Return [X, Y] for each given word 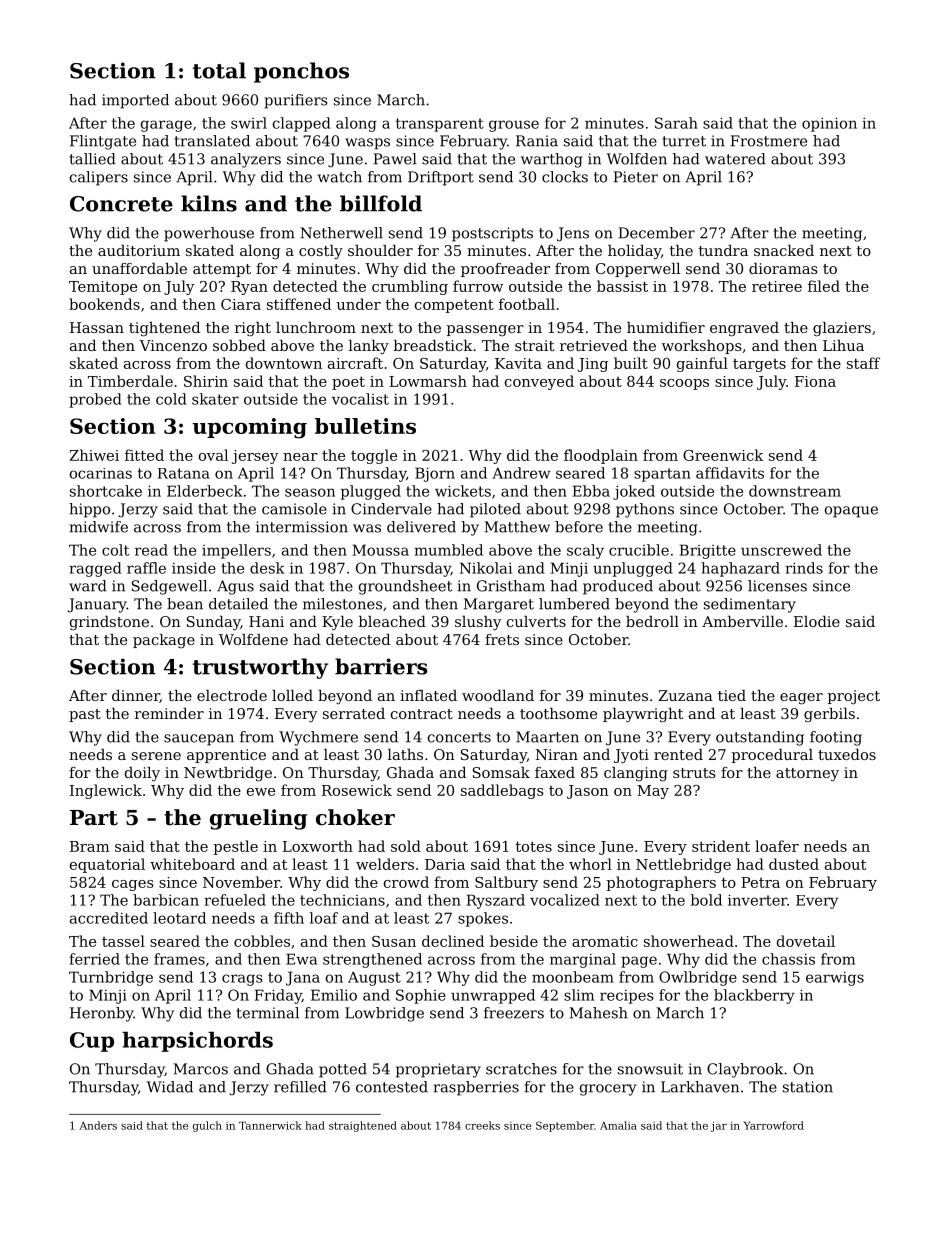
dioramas [783, 268]
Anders [98, 1125]
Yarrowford [774, 1125]
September [565, 1126]
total [219, 70]
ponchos [301, 72]
